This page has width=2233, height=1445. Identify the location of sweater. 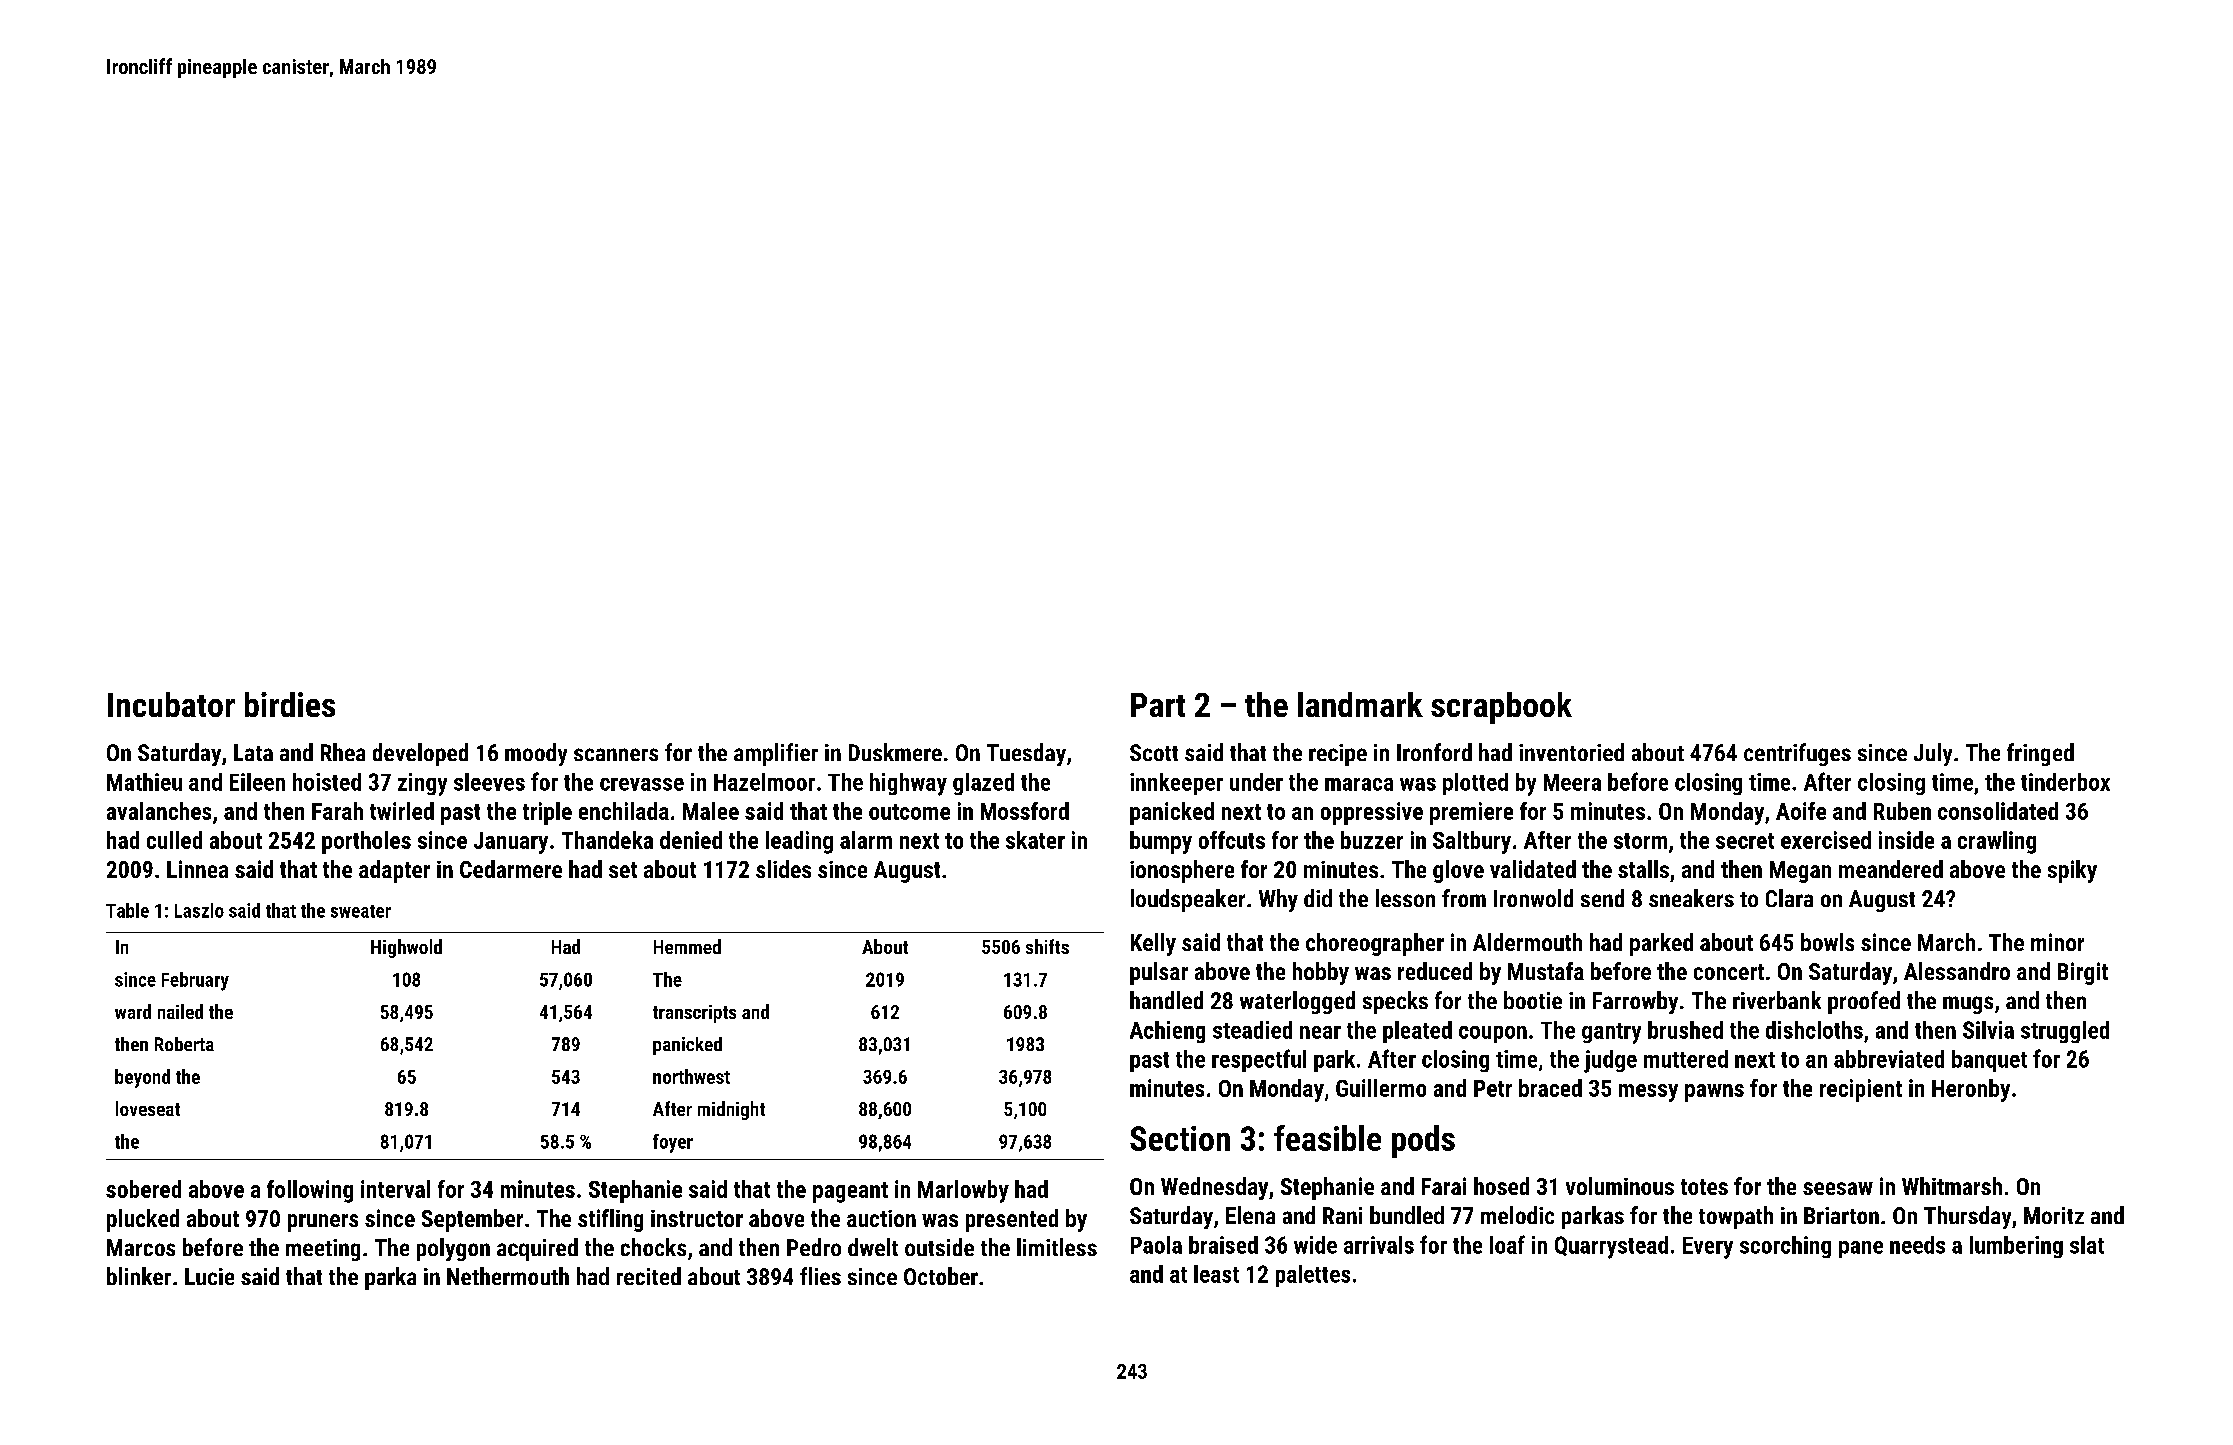
(361, 911).
